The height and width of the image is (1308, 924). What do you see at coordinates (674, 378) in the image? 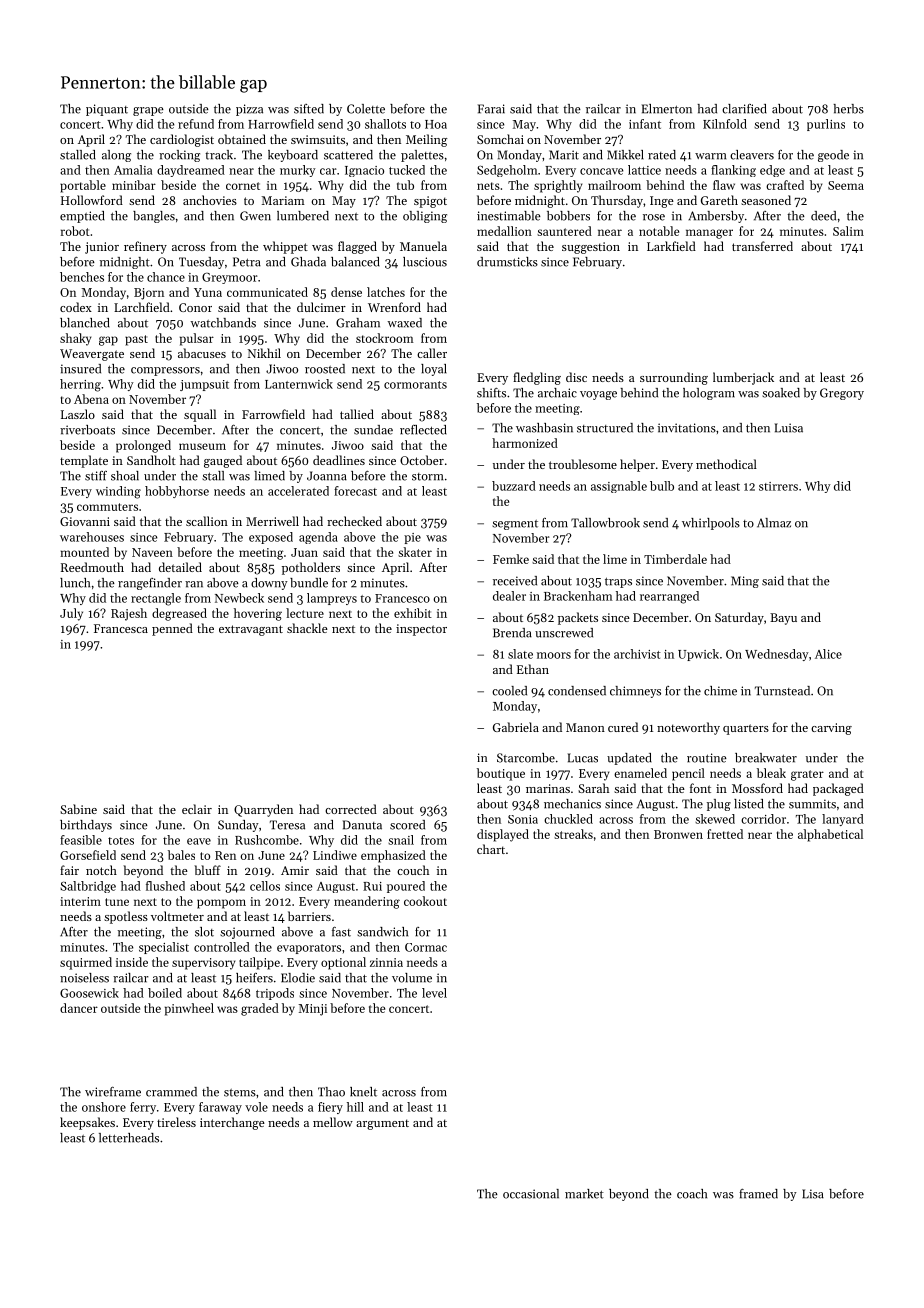
I see `surrounding` at bounding box center [674, 378].
